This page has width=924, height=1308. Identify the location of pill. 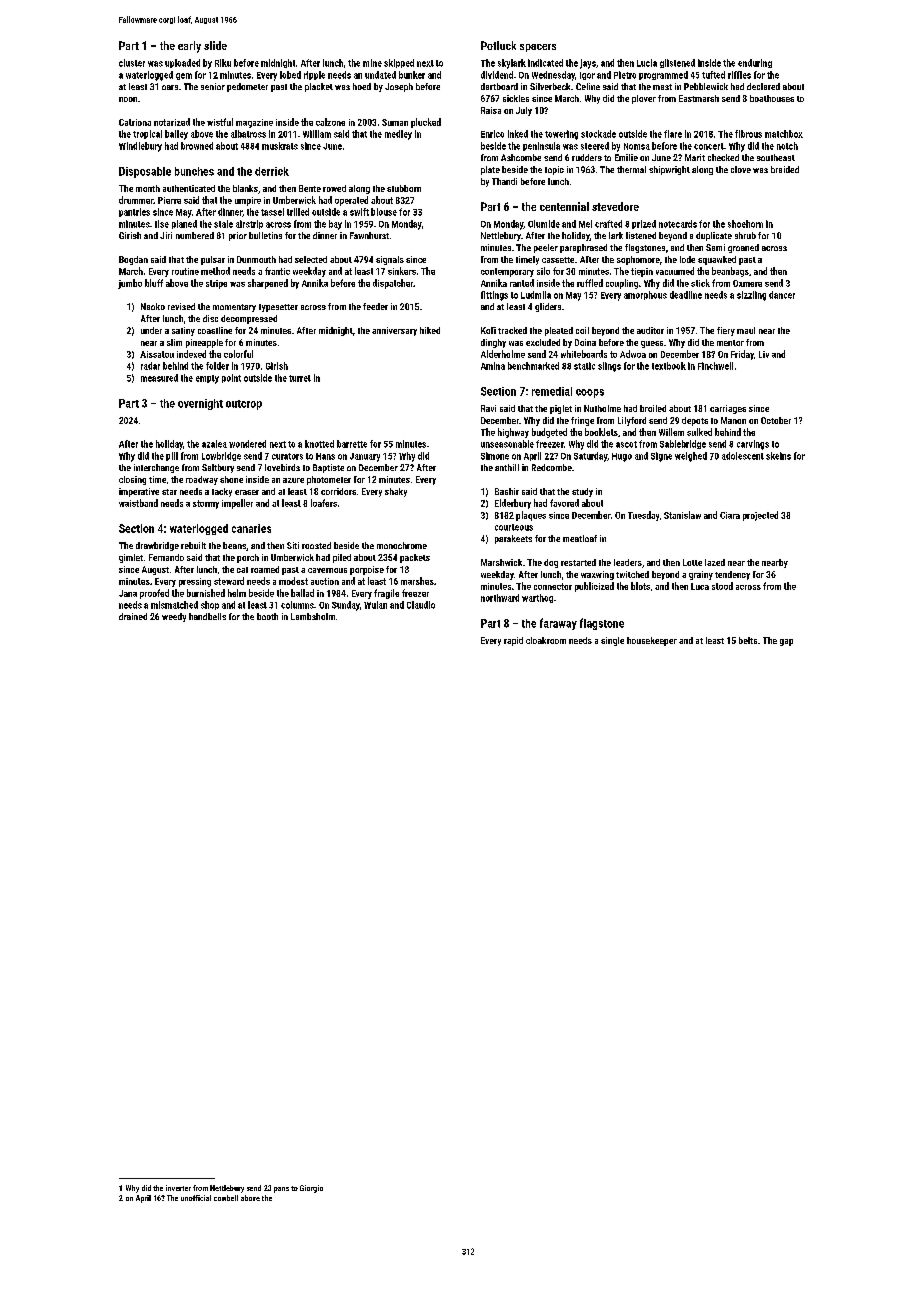
(172, 456).
